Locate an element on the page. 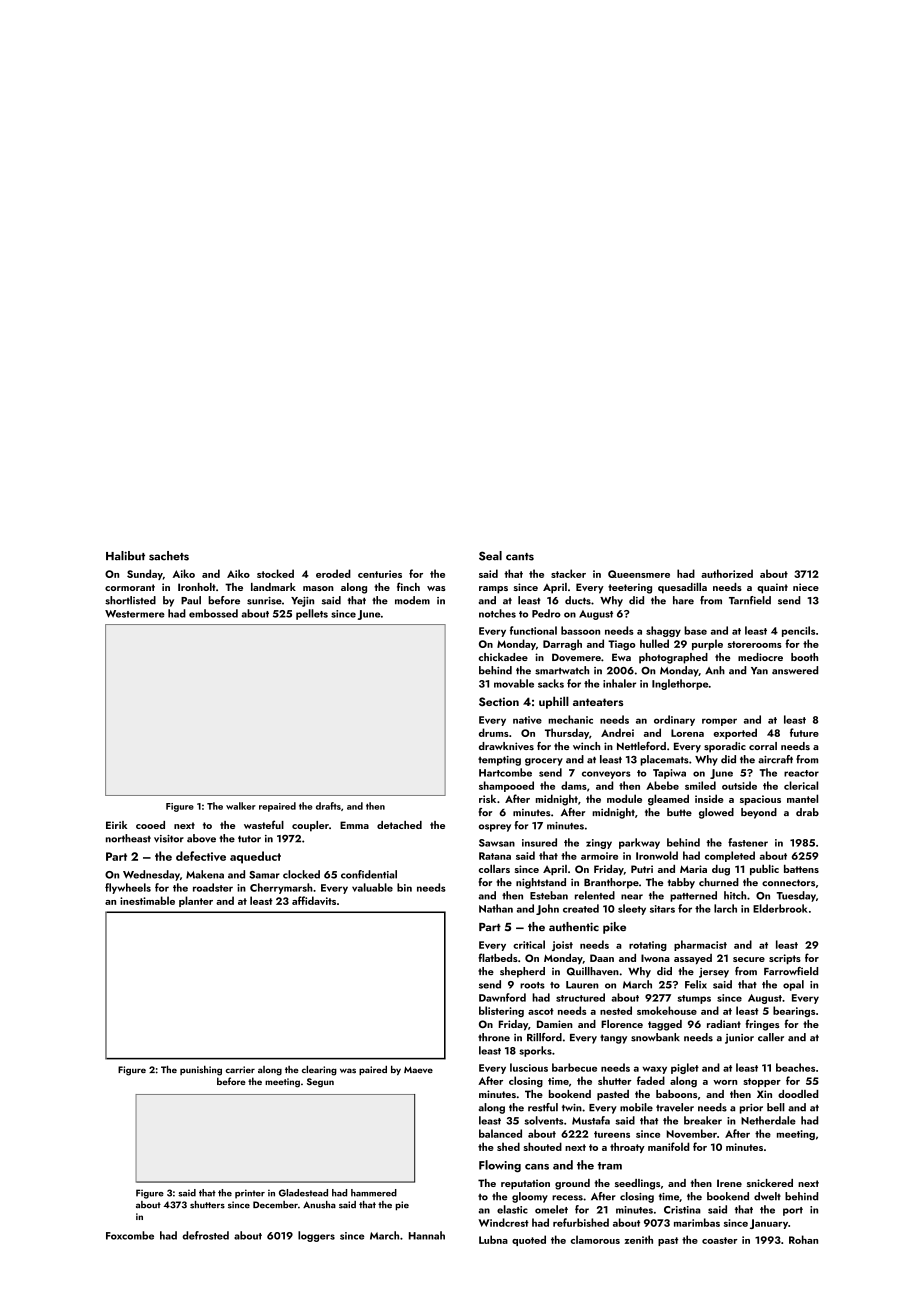  landmark is located at coordinates (273, 587).
